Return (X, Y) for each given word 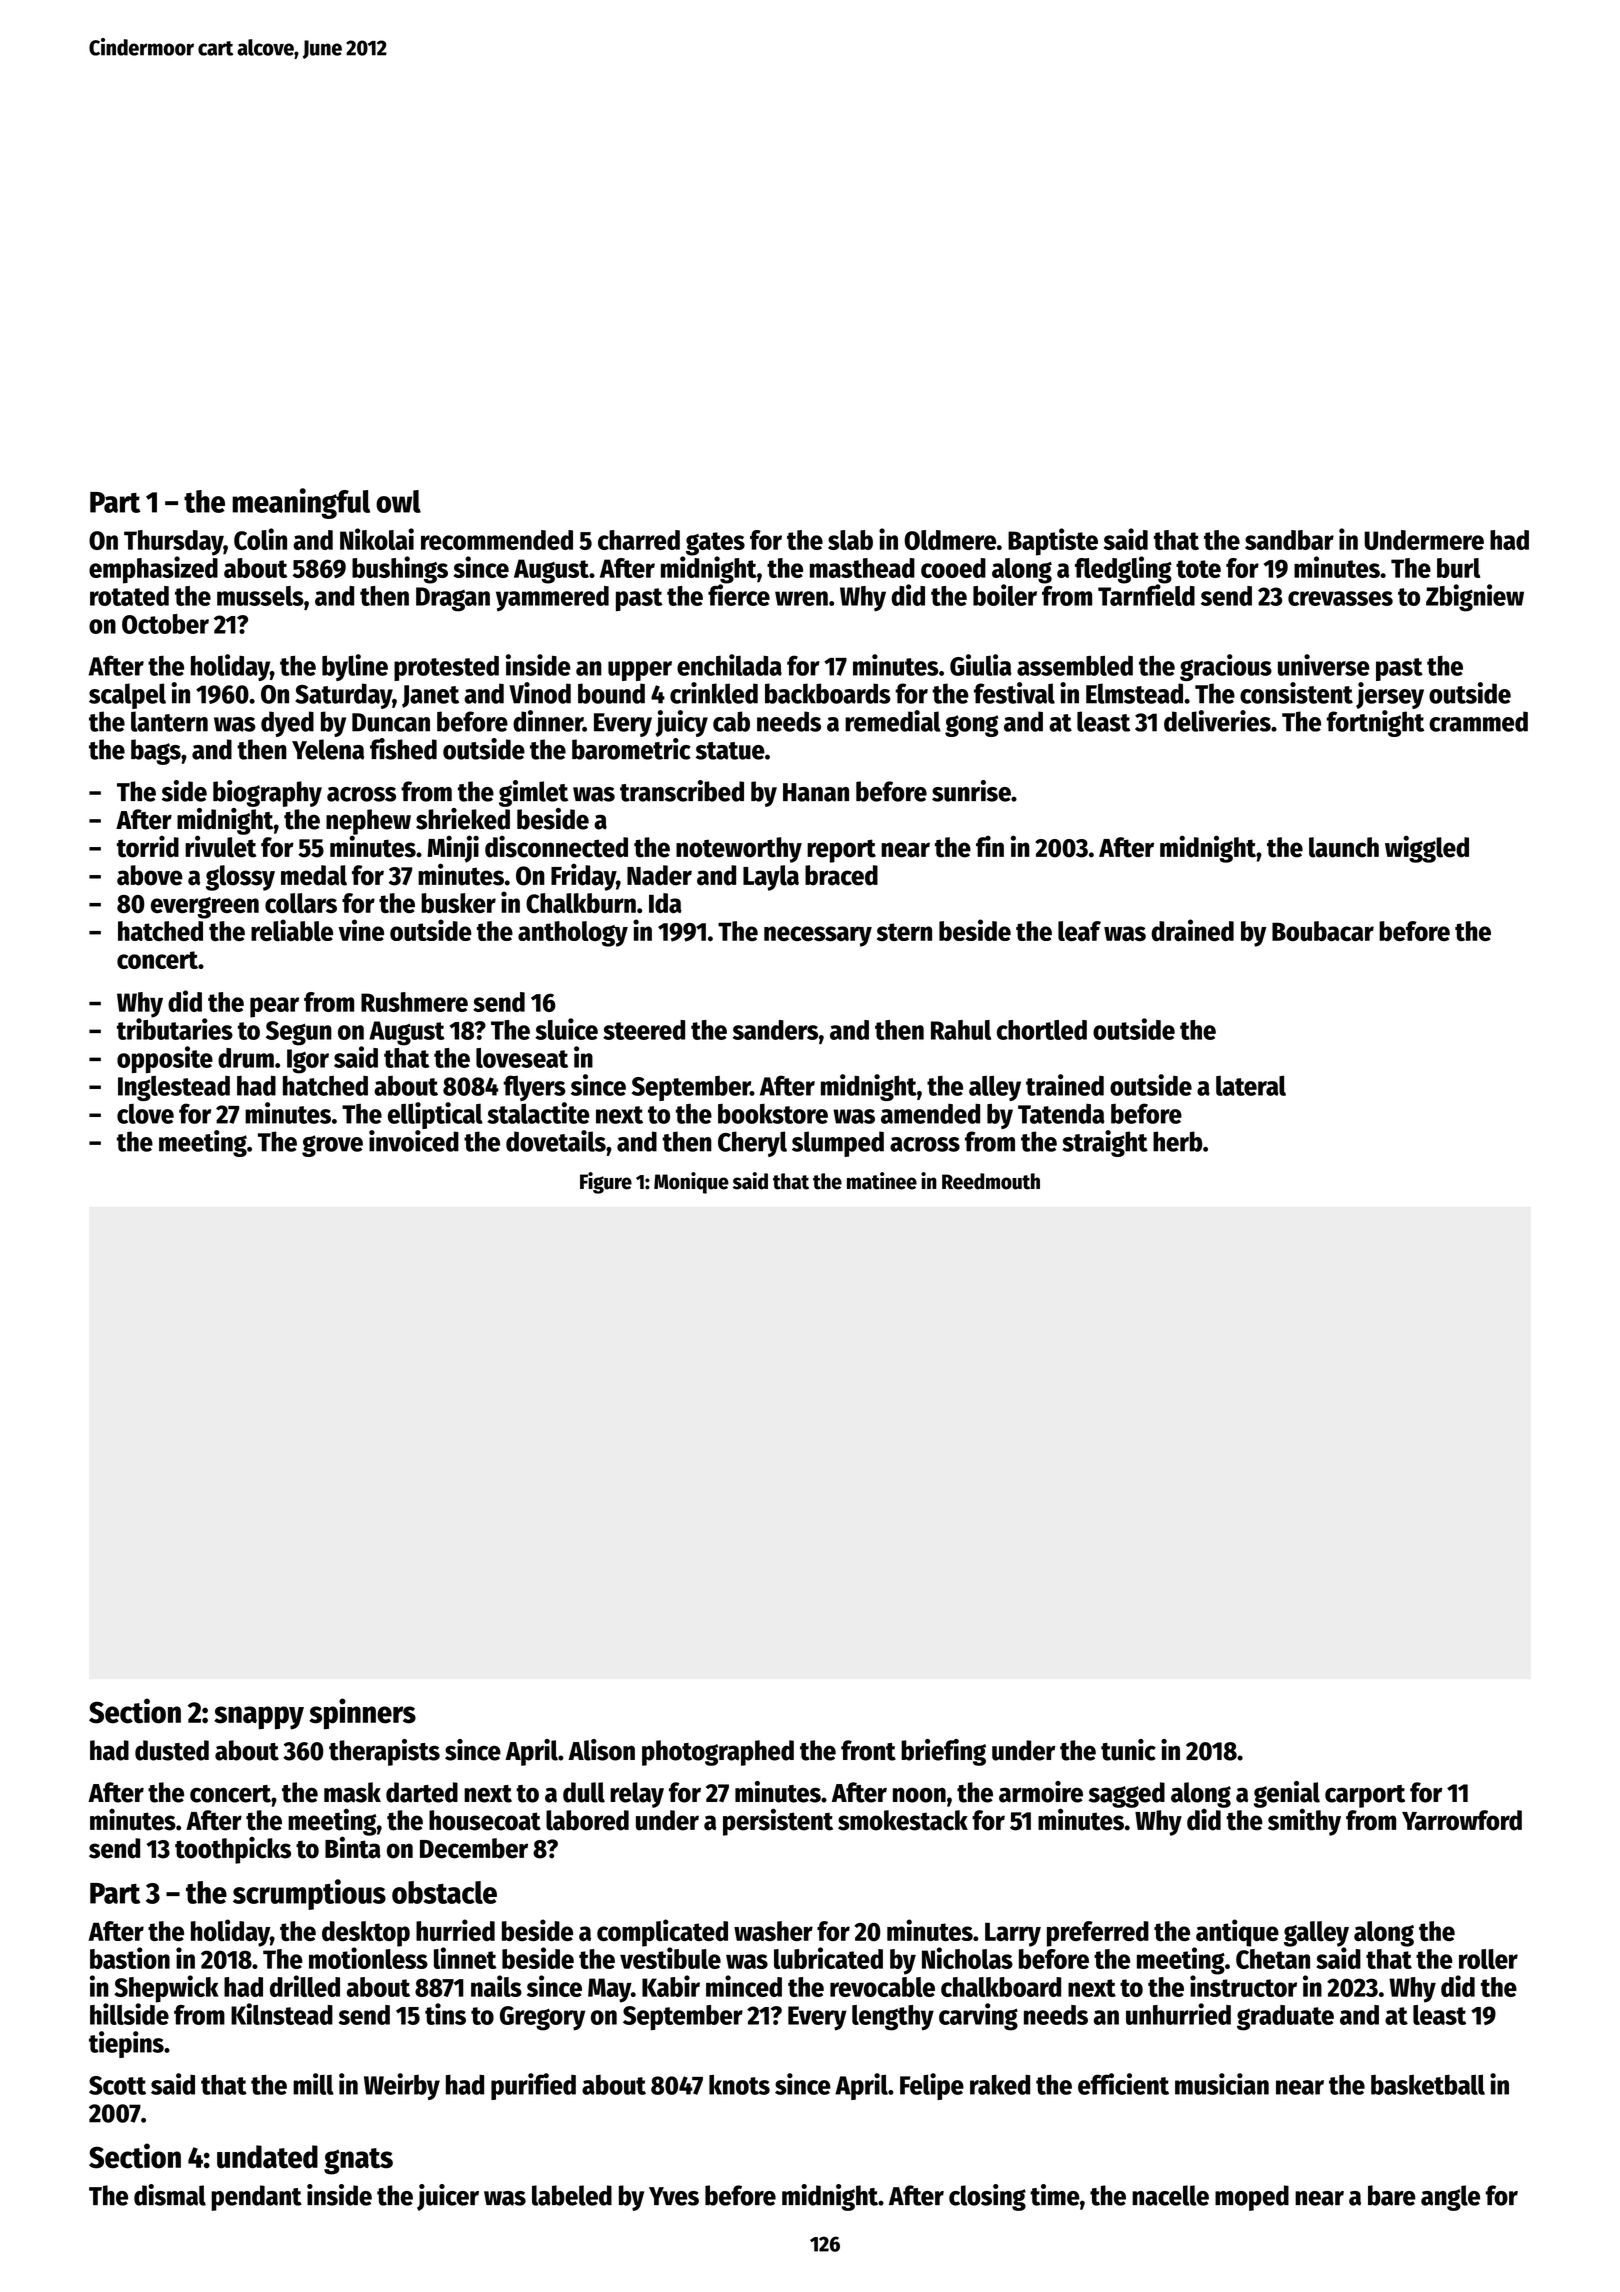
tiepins (126, 2044)
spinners (362, 1714)
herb (1177, 1141)
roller (1488, 1959)
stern (904, 932)
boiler (1005, 595)
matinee (882, 1181)
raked (1000, 2084)
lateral (1251, 1085)
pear (274, 1007)
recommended (497, 540)
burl (1458, 568)
